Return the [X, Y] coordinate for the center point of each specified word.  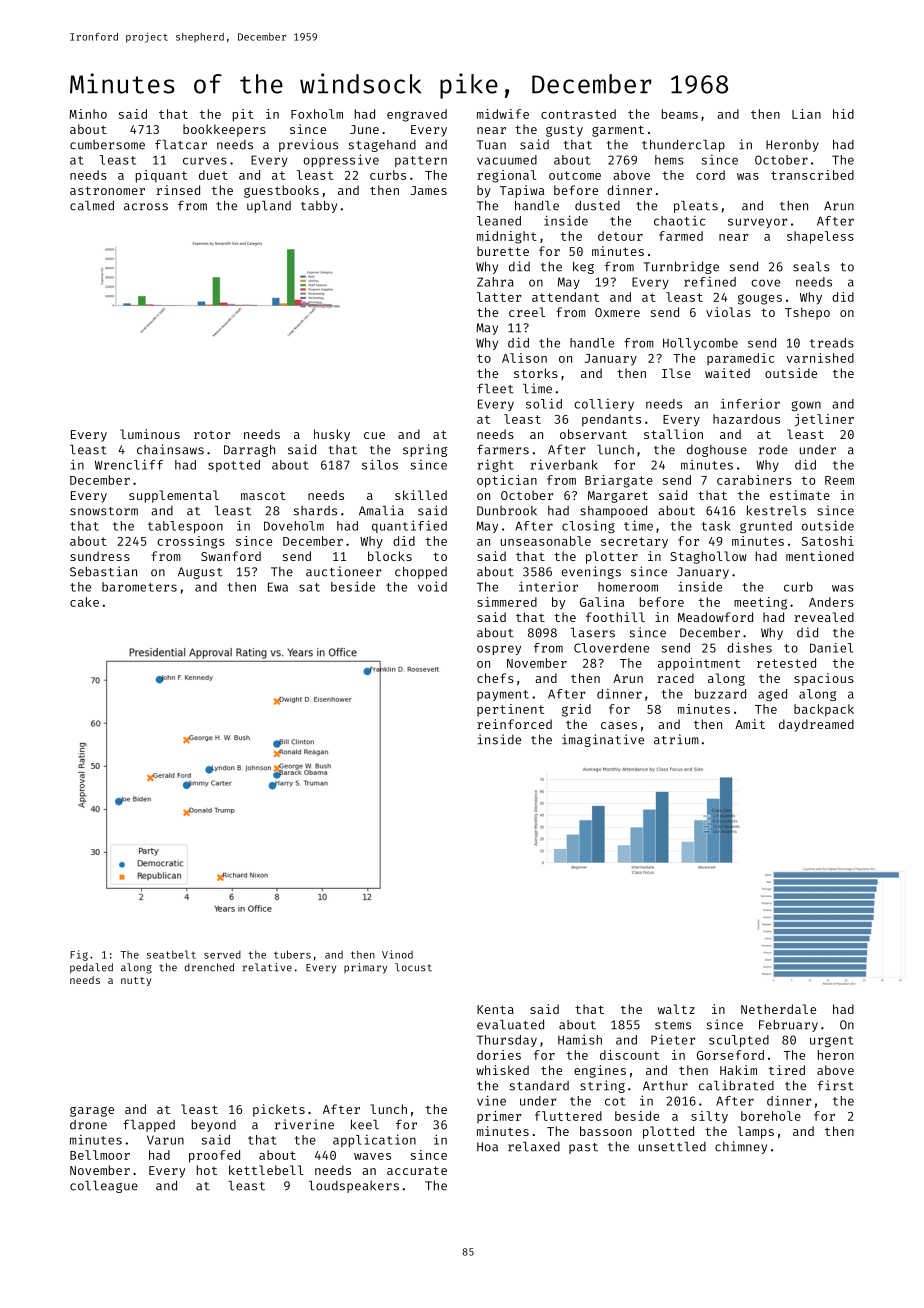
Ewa [278, 587]
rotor [212, 435]
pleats [696, 207]
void [432, 586]
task [716, 526]
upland [269, 207]
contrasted [578, 114]
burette [503, 251]
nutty [136, 981]
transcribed [812, 175]
